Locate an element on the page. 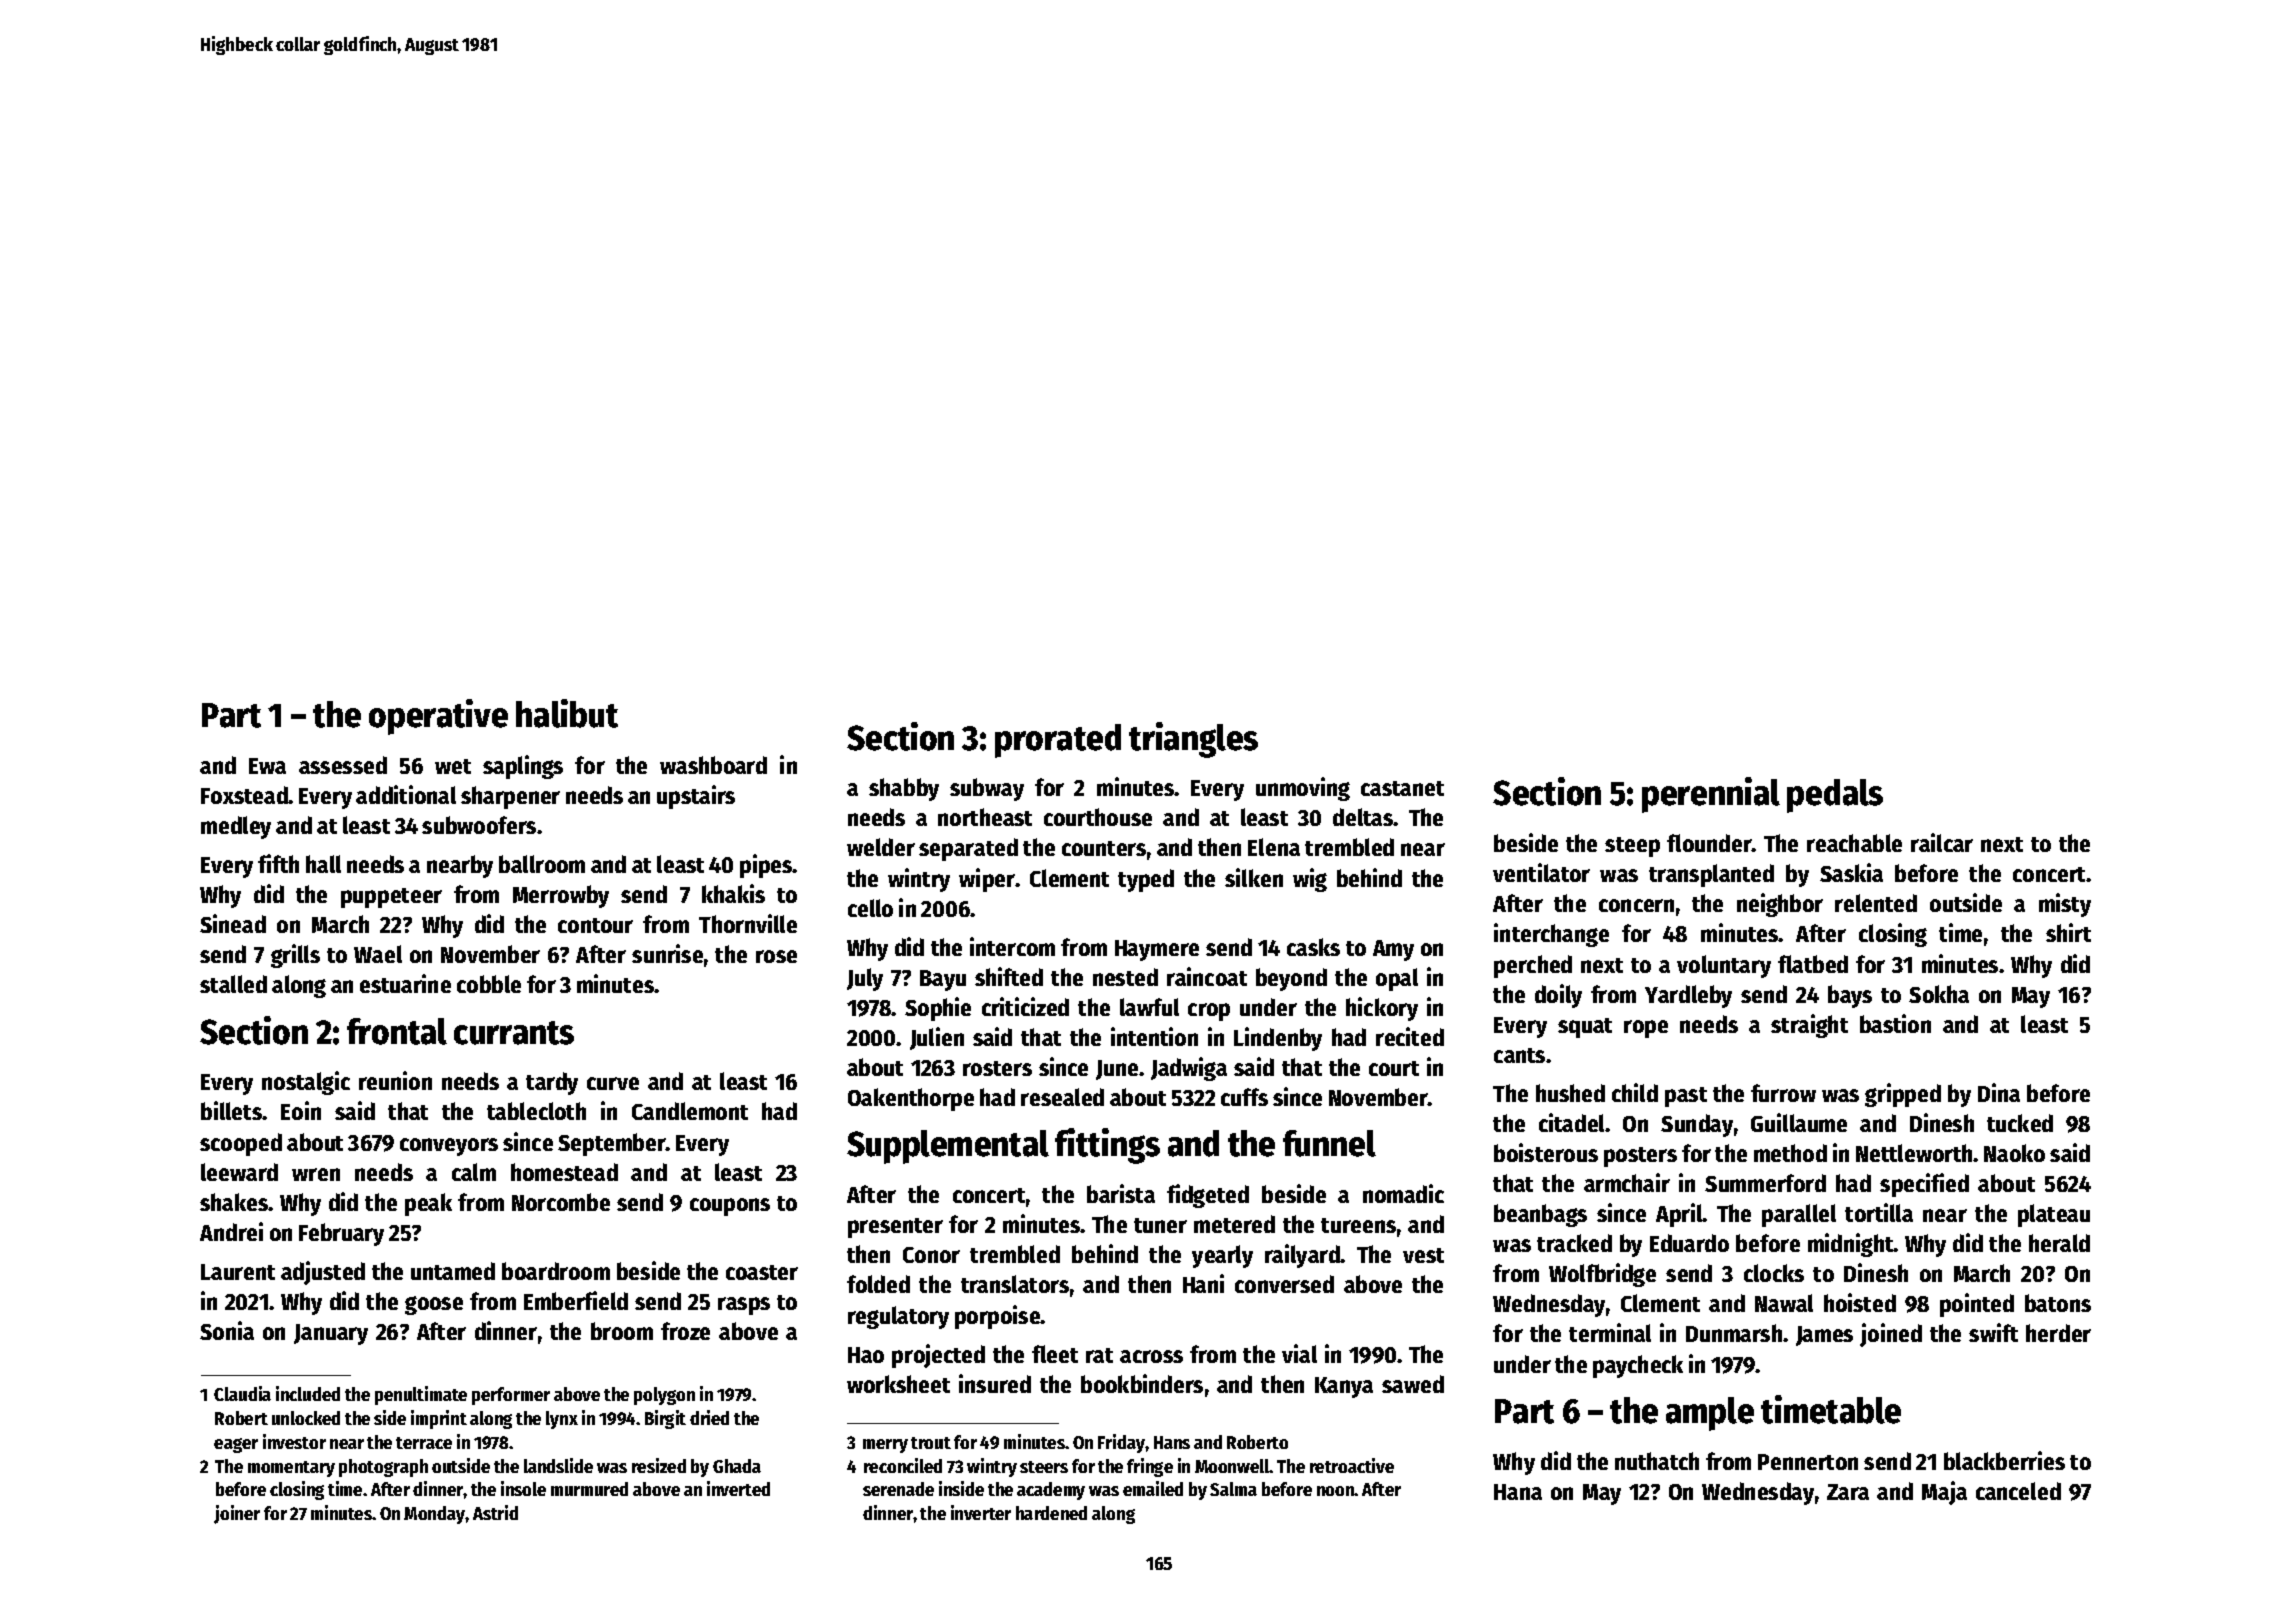 Image resolution: width=2292 pixels, height=1620 pixels. bastion is located at coordinates (1895, 1023).
